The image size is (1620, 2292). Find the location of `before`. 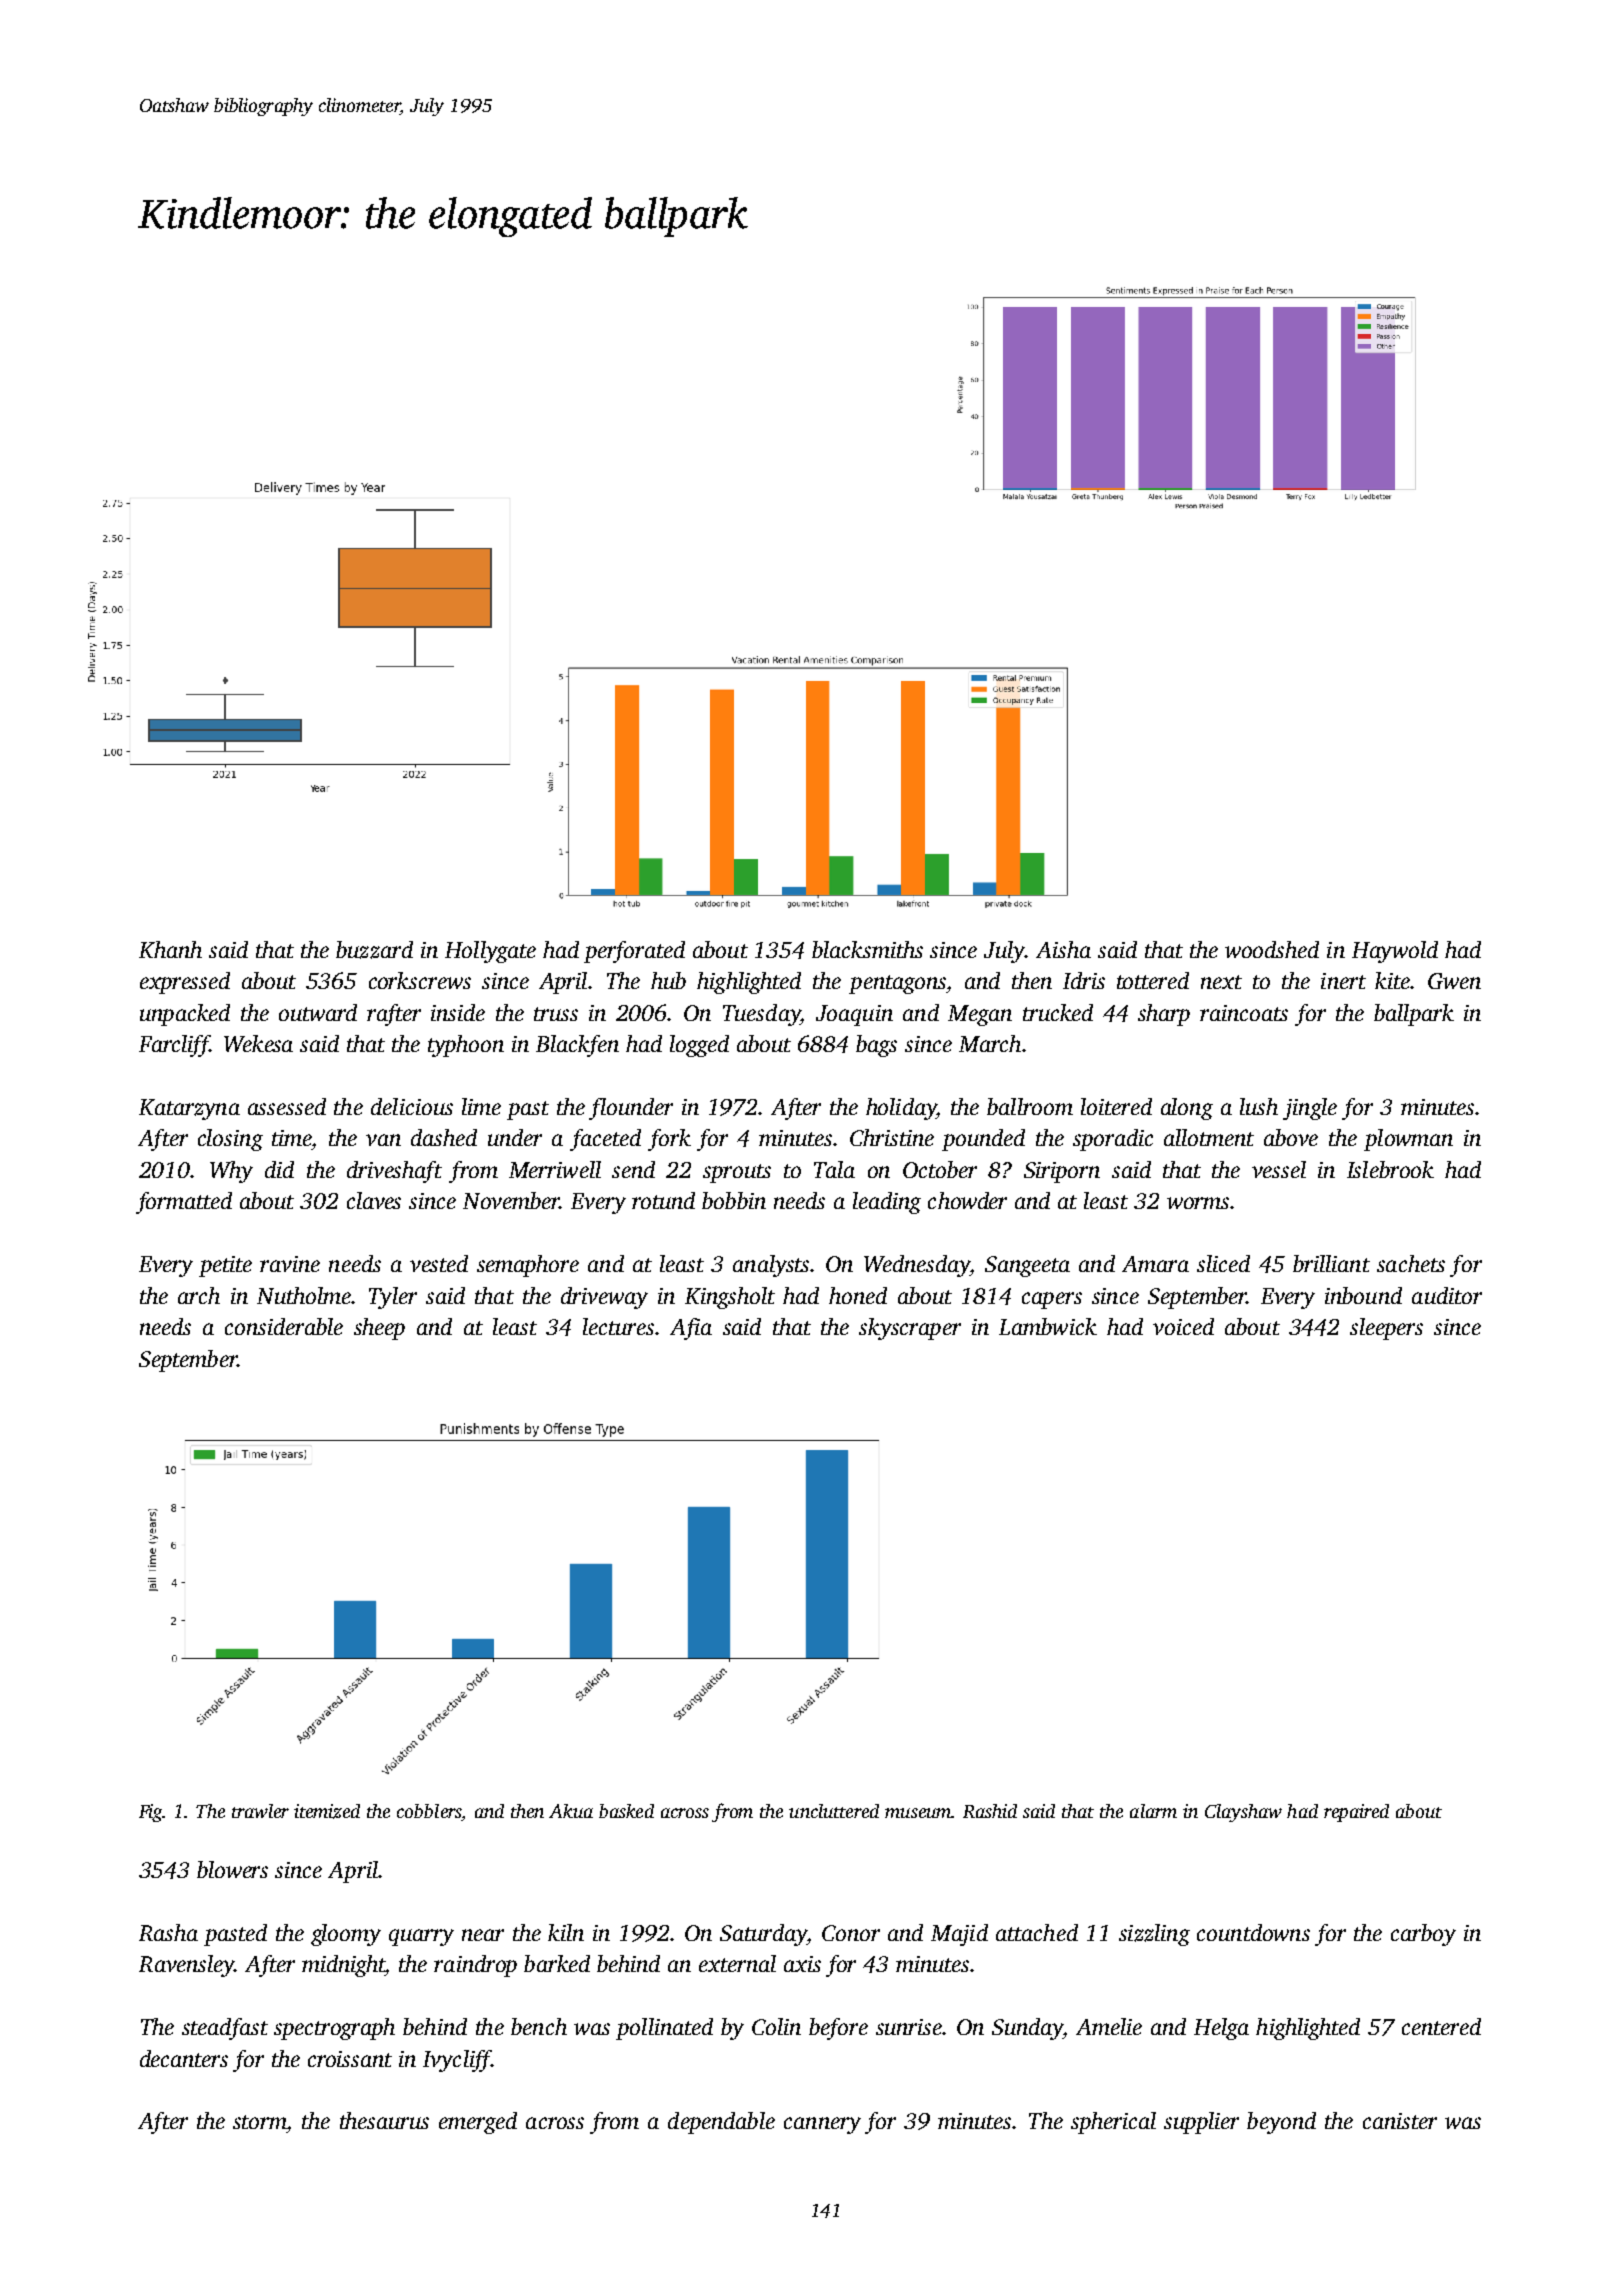

before is located at coordinates (838, 2029).
